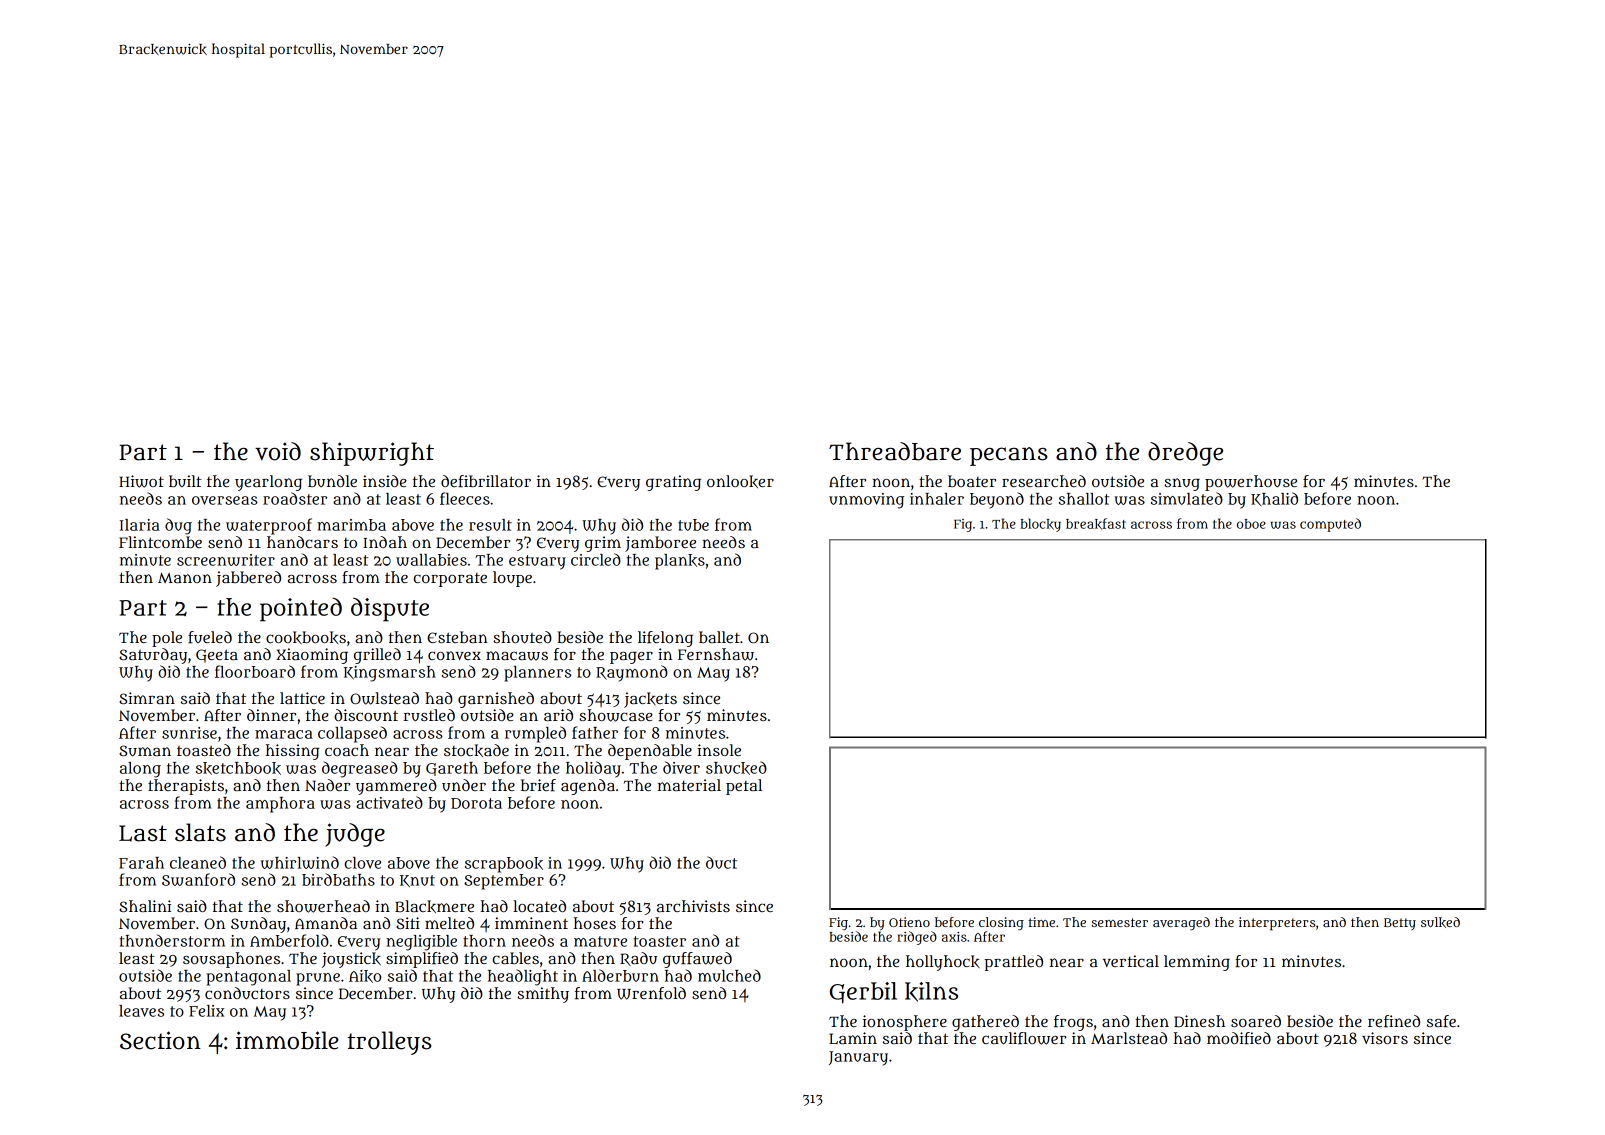  Describe the element at coordinates (1084, 499) in the page. I see `shallot` at that location.
